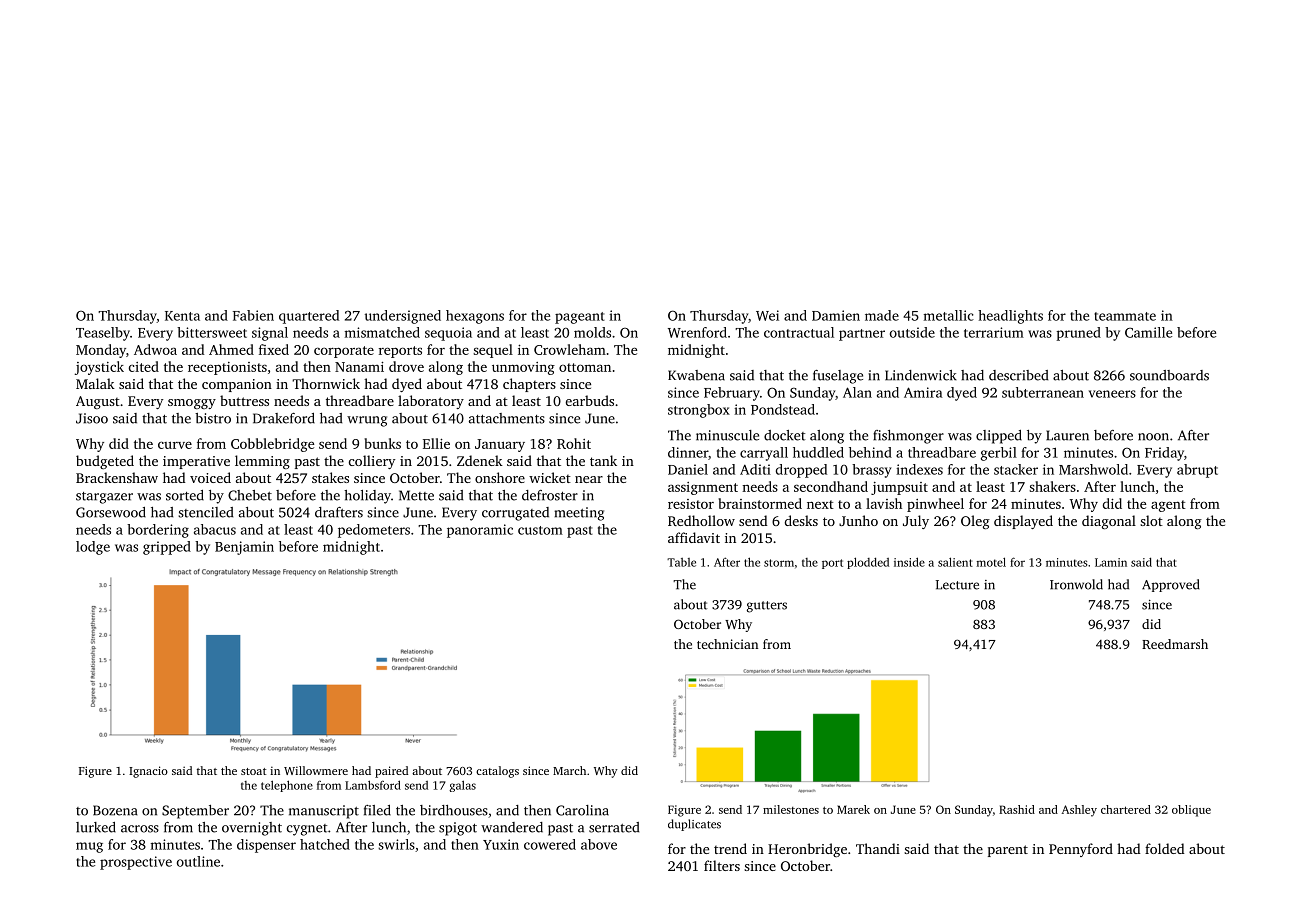 The width and height of the screenshot is (1308, 924). I want to click on Camille, so click(1148, 332).
